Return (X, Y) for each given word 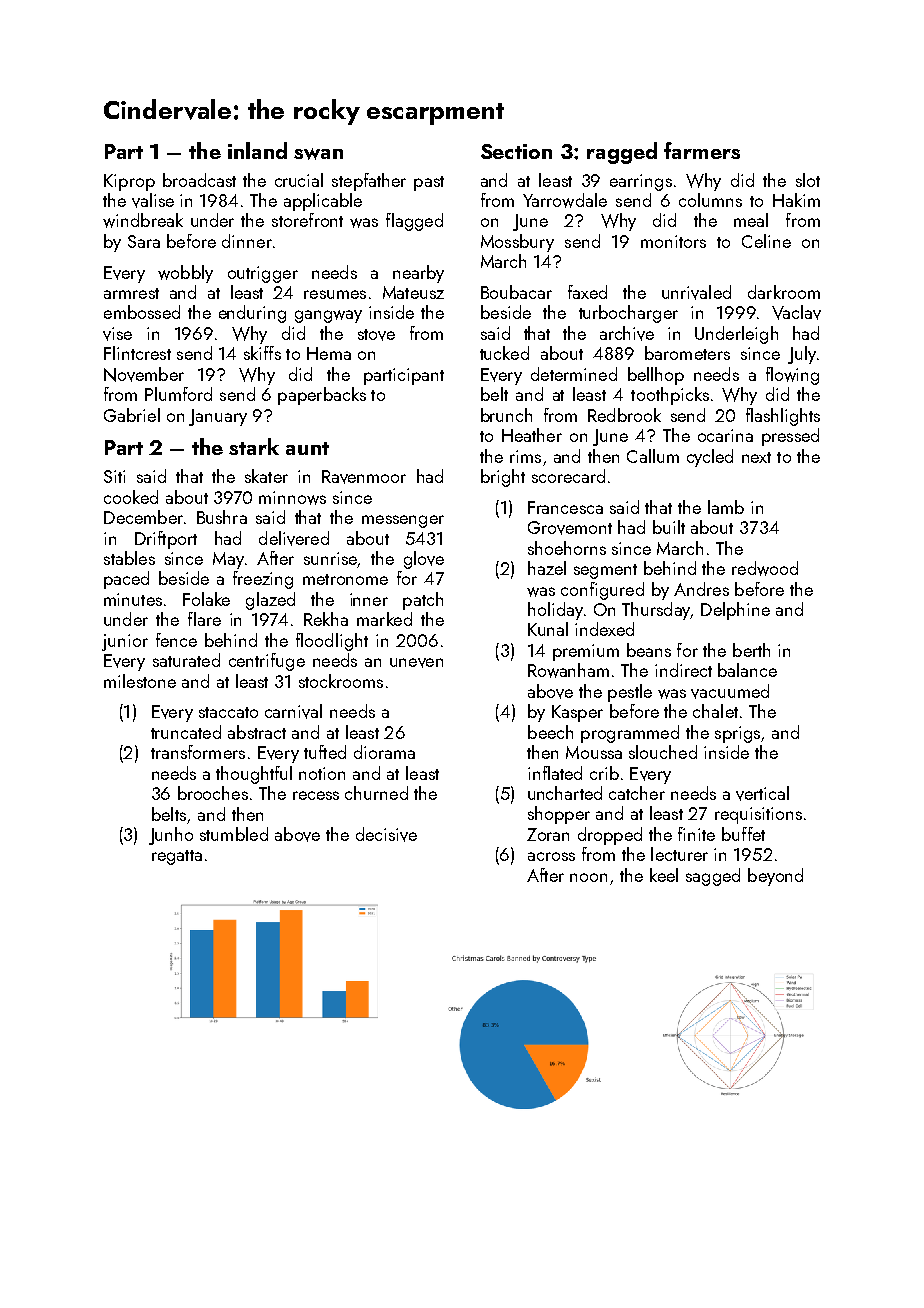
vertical (762, 793)
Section (516, 151)
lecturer (679, 854)
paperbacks (322, 396)
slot (808, 180)
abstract (257, 732)
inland (257, 150)
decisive (386, 834)
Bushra (222, 517)
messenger (403, 521)
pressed (790, 437)
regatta (177, 857)
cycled (710, 458)
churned (376, 793)
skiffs (262, 353)
